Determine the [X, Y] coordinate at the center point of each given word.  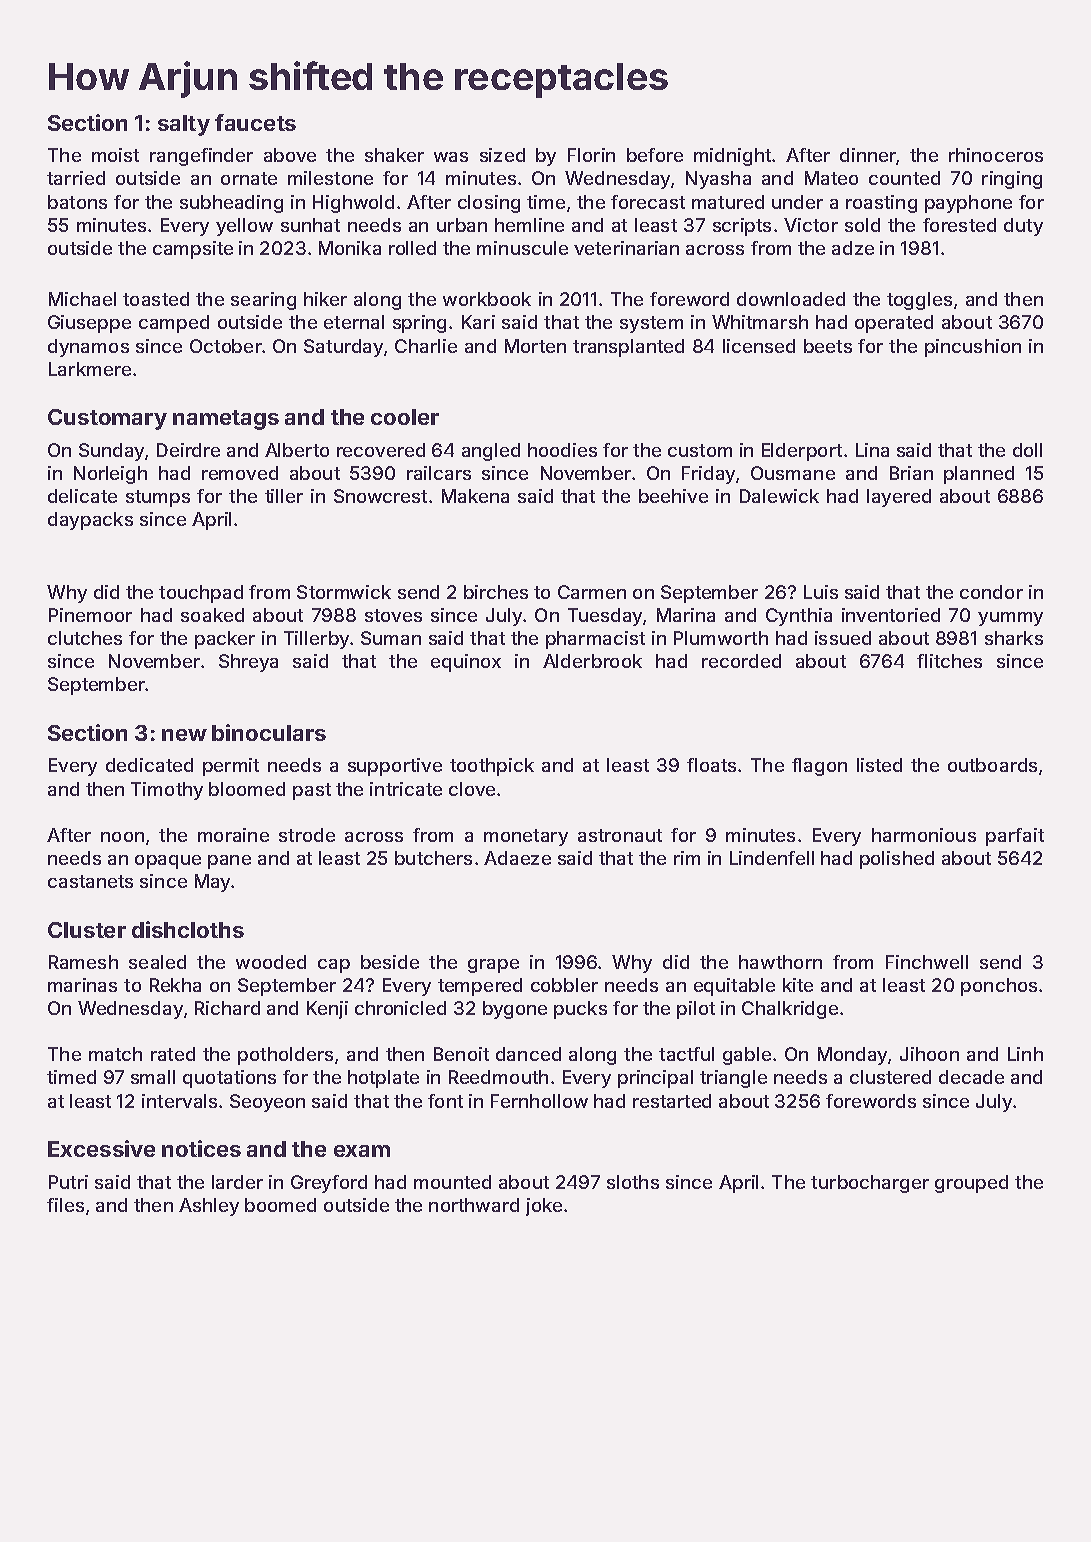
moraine [233, 835]
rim [687, 858]
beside [390, 962]
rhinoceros [996, 155]
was [451, 157]
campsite [193, 250]
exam [362, 1151]
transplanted [628, 348]
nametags [226, 420]
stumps [158, 498]
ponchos [999, 987]
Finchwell [927, 962]
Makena [475, 496]
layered [899, 498]
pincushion [973, 348]
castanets [90, 881]
